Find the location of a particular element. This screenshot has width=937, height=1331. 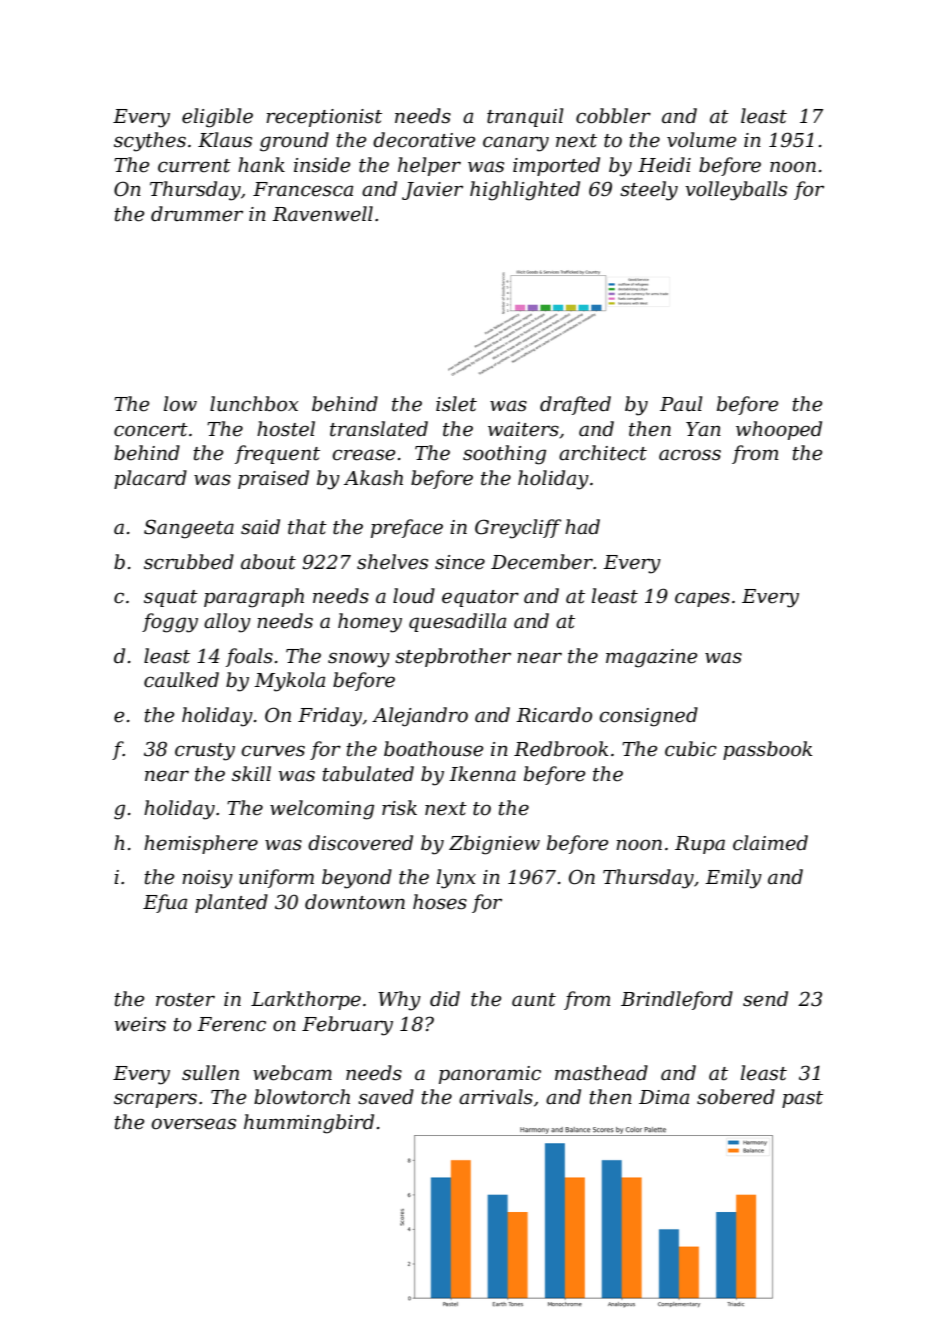

highlighted is located at coordinates (525, 191).
